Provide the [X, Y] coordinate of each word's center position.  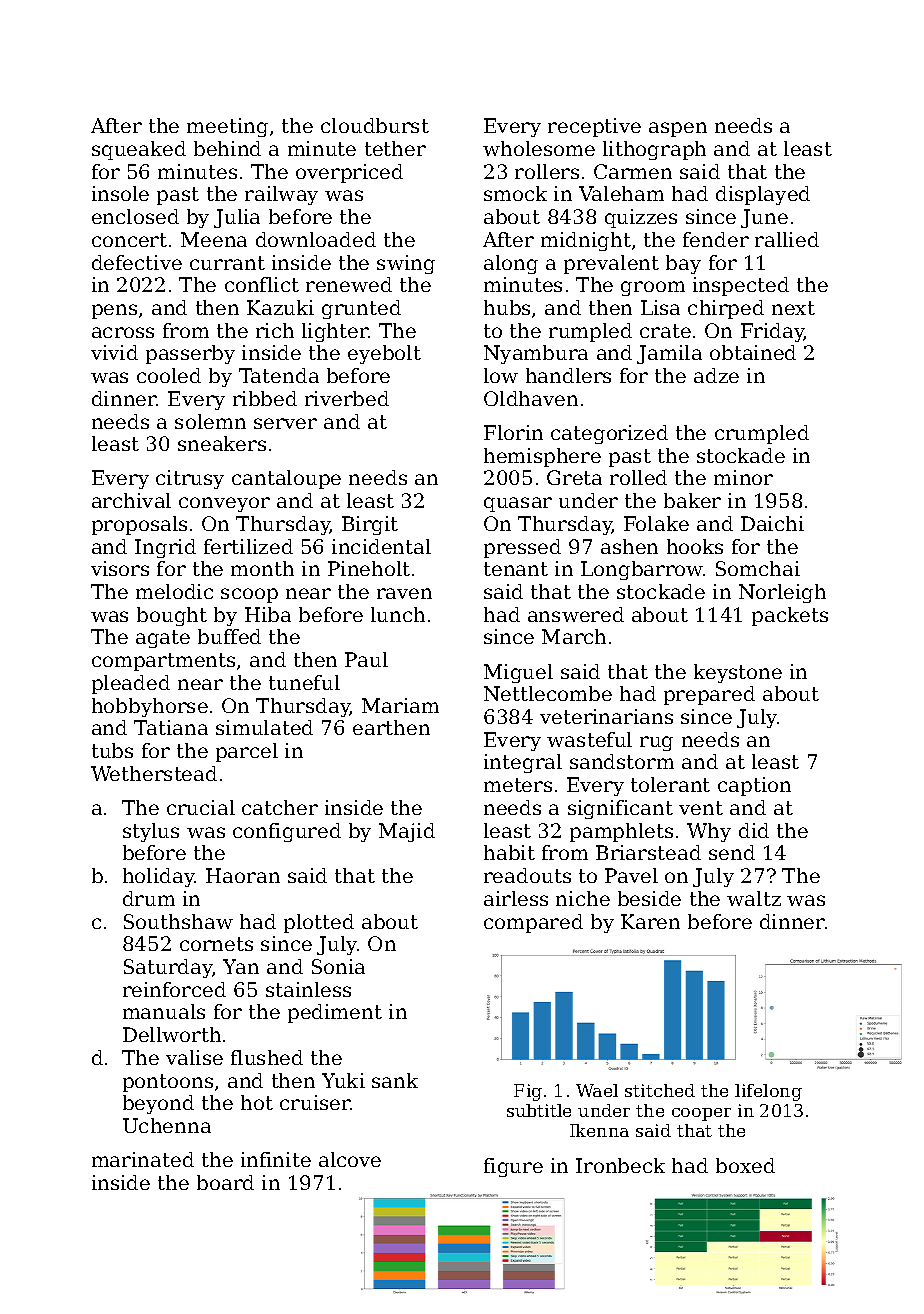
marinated [143, 1159]
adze [716, 375]
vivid [114, 352]
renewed [349, 284]
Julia [237, 218]
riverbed [347, 398]
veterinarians [606, 716]
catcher [280, 807]
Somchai [758, 568]
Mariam [400, 705]
